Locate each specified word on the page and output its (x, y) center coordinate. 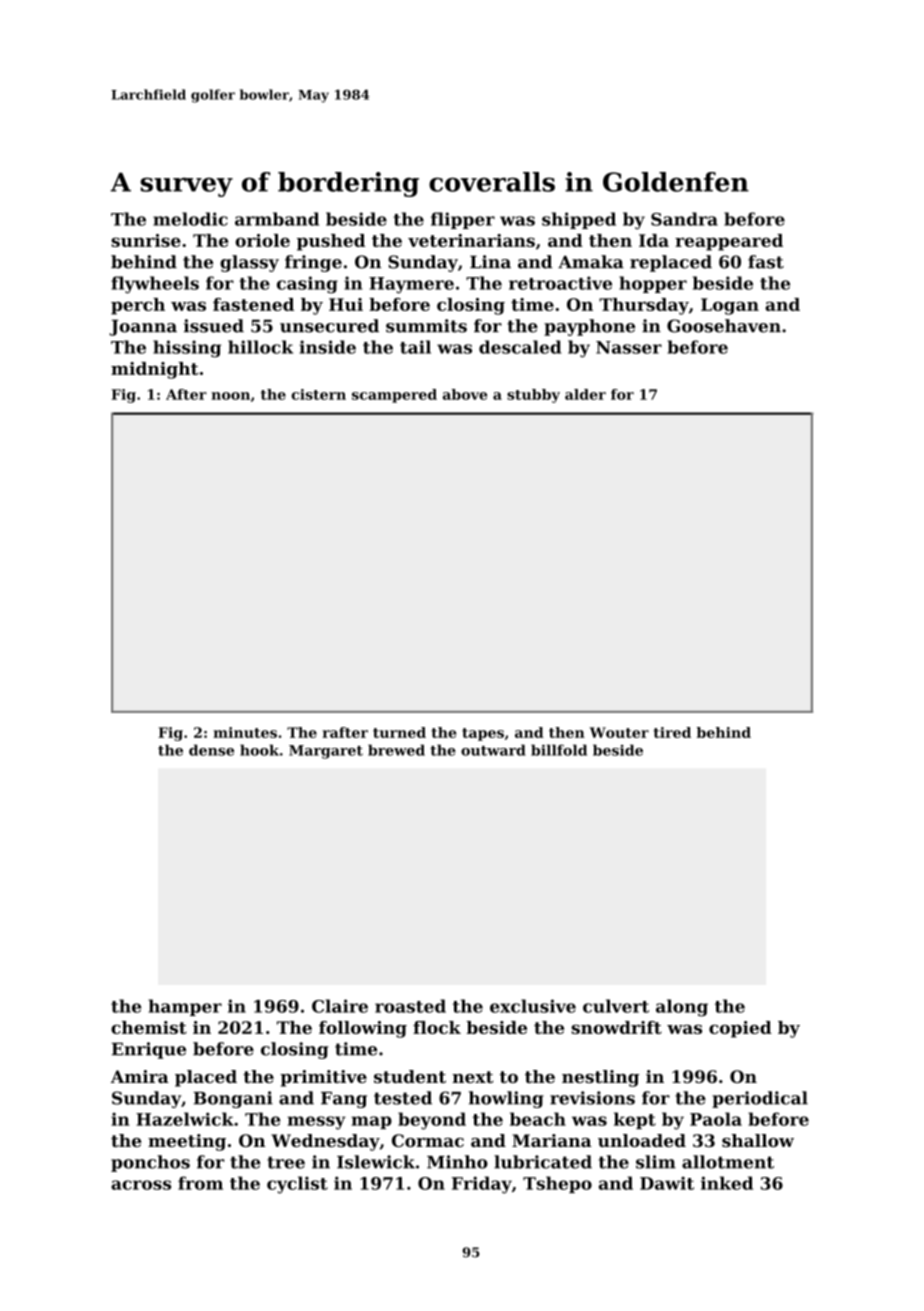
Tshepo (557, 1184)
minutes (245, 732)
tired (672, 732)
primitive (323, 1078)
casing (307, 285)
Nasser (629, 347)
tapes (483, 734)
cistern (319, 394)
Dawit (667, 1183)
